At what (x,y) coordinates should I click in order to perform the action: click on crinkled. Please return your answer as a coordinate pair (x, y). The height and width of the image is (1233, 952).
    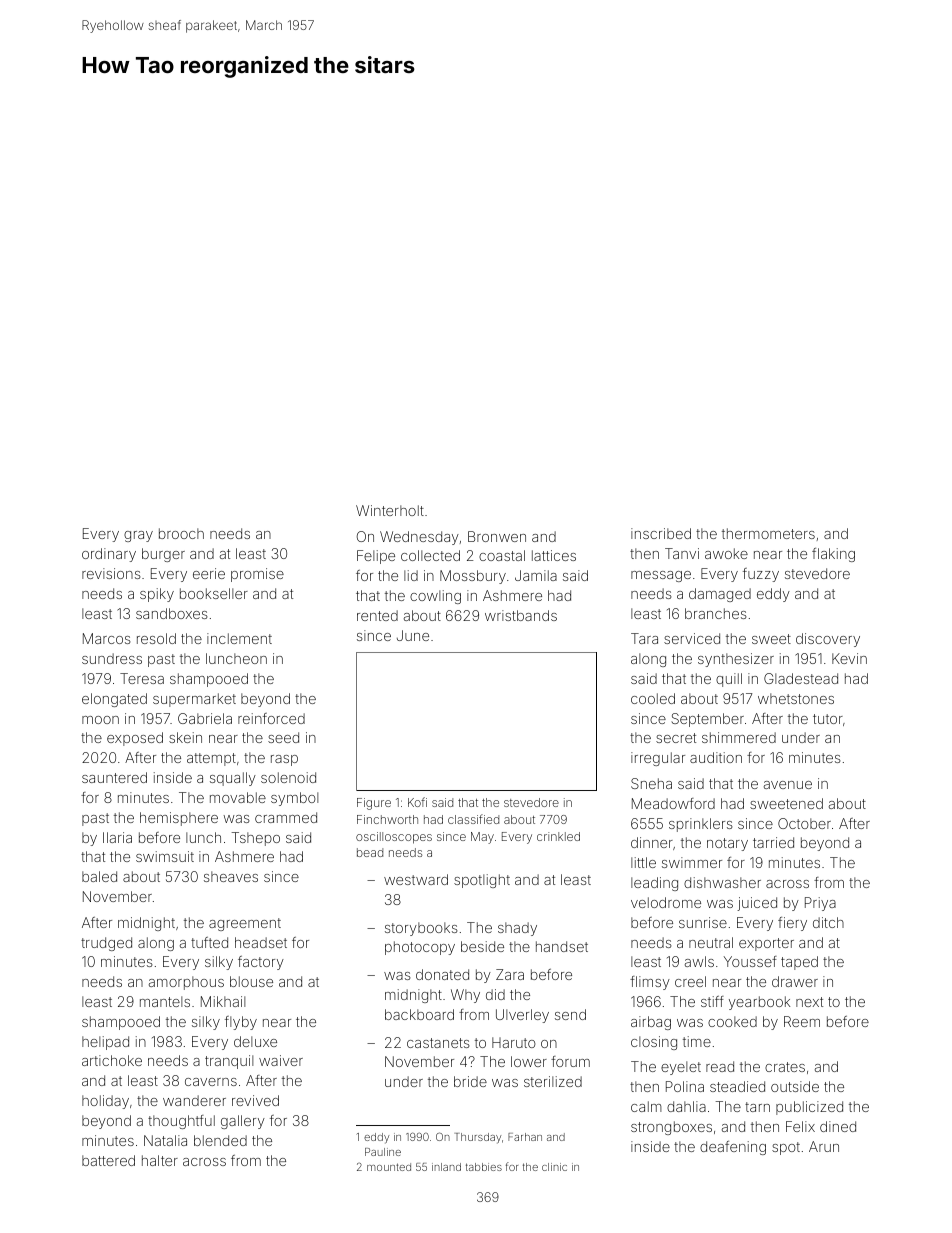
    Looking at the image, I should click on (558, 836).
